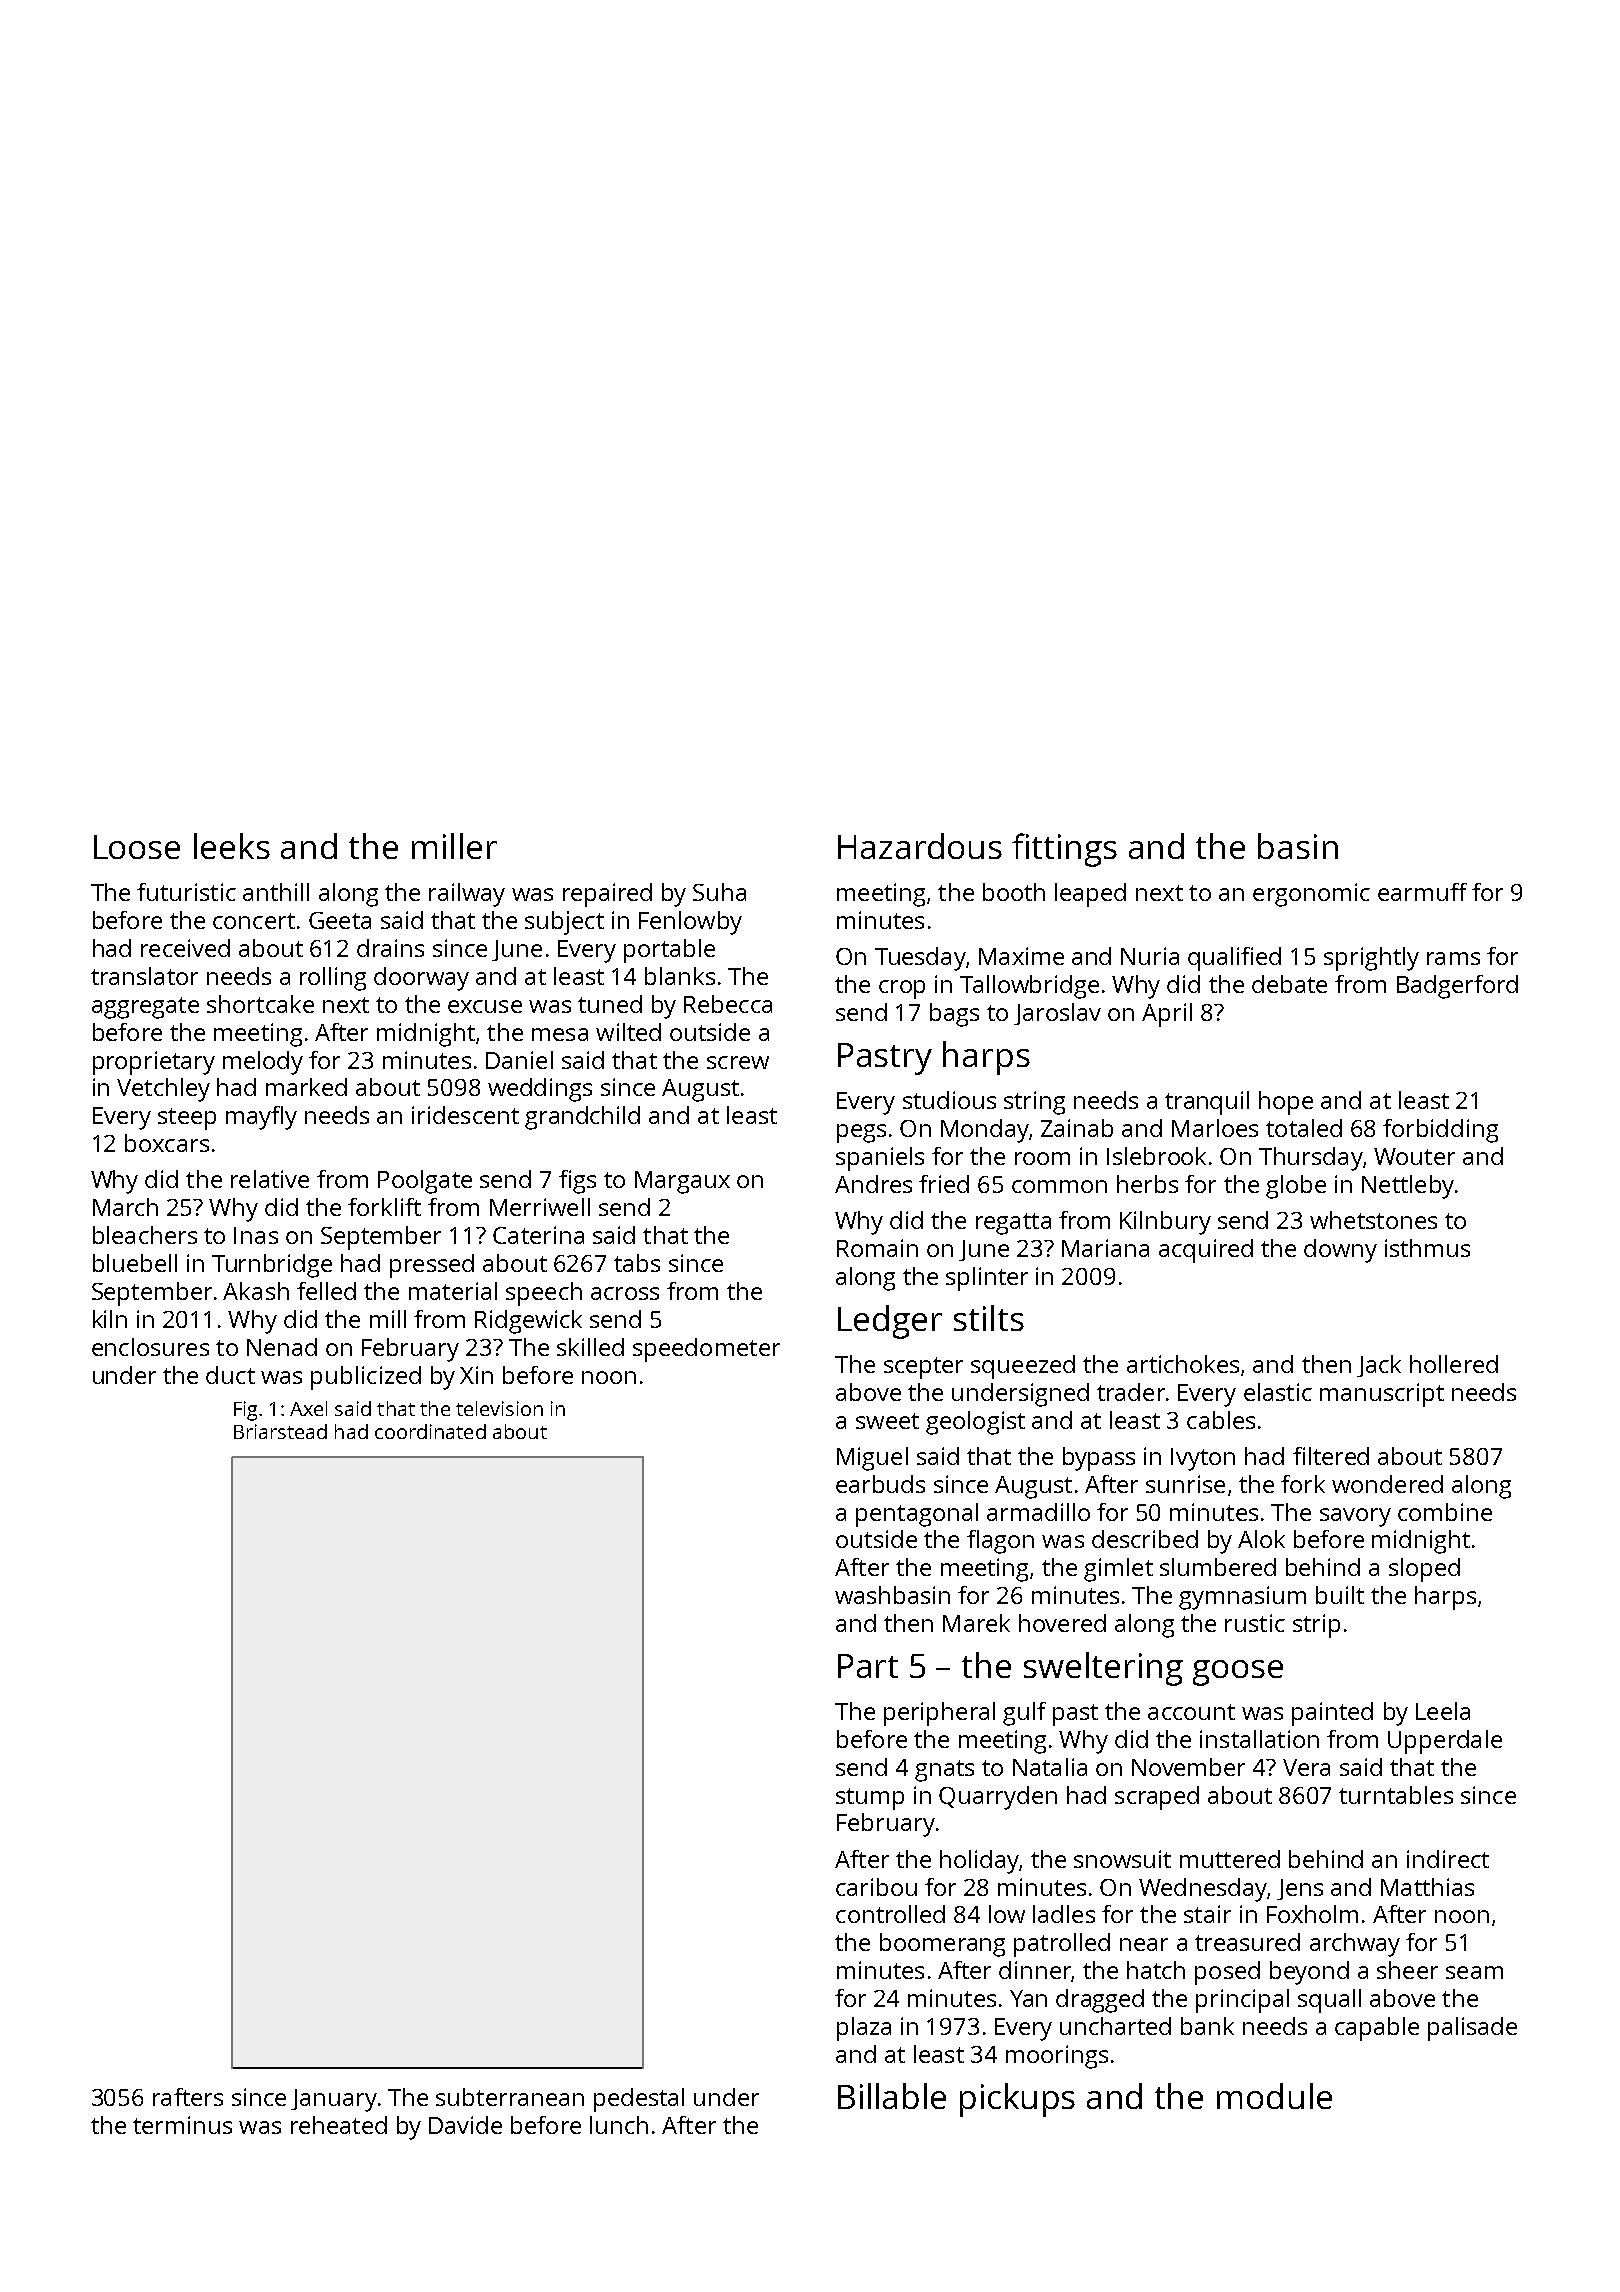  What do you see at coordinates (1440, 1131) in the document?
I see `forbidding` at bounding box center [1440, 1131].
